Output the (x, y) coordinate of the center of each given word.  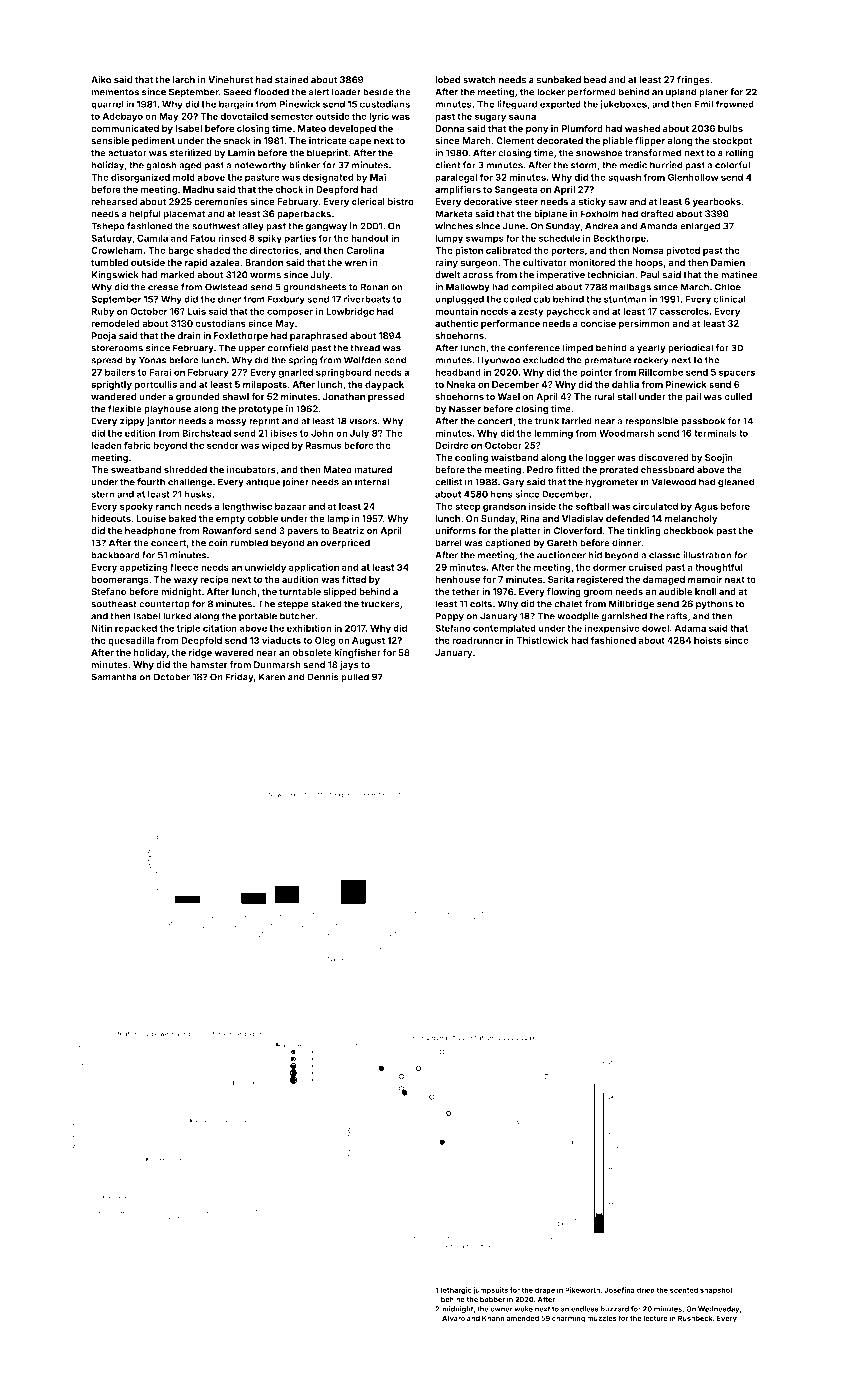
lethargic (456, 1291)
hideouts (111, 518)
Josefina (619, 1290)
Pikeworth (582, 1290)
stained (292, 80)
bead (595, 80)
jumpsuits (490, 1291)
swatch (479, 80)
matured (373, 470)
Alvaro (453, 1318)
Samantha (114, 677)
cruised (646, 567)
